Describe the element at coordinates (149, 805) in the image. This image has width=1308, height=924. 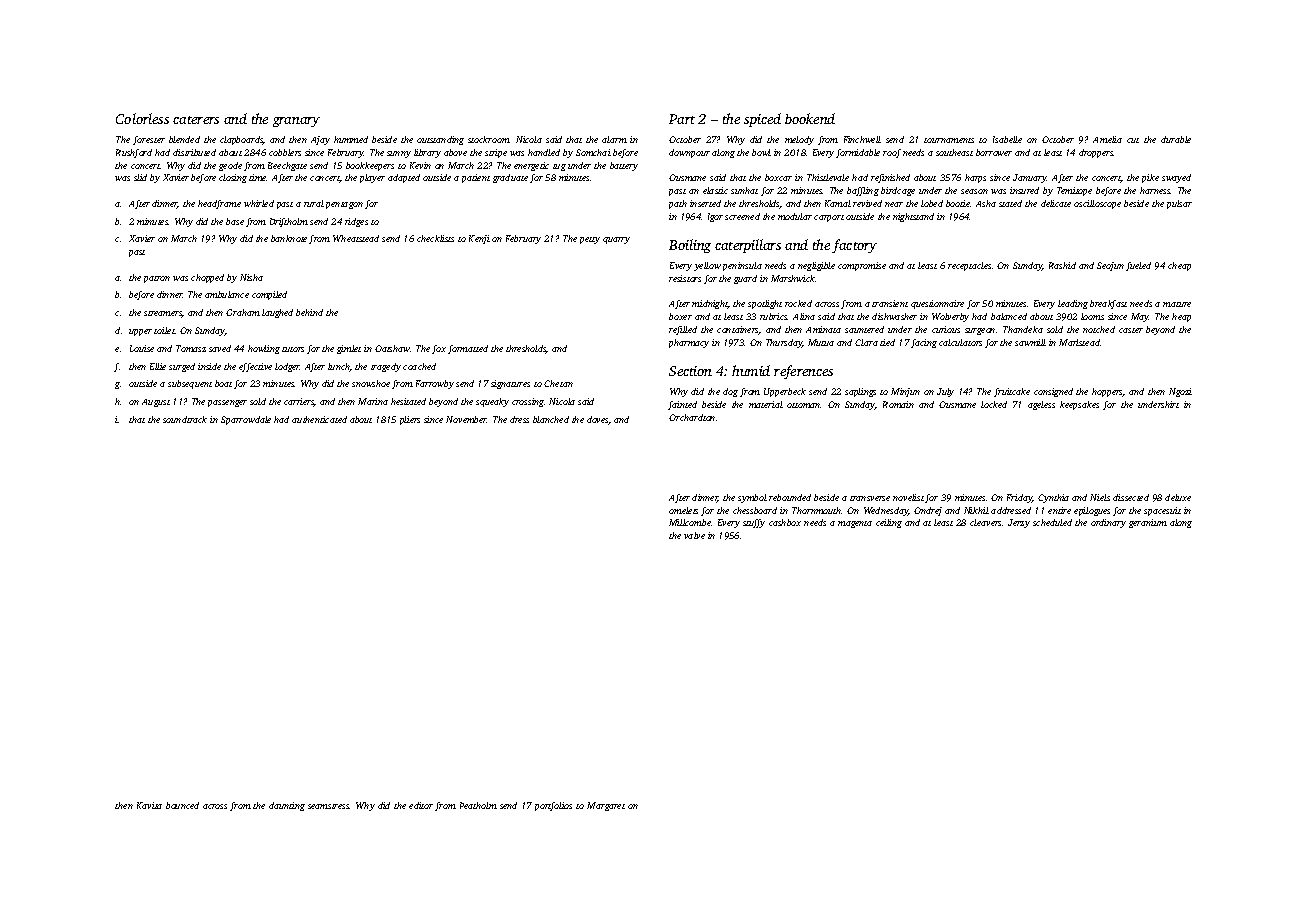
I see `Kavita` at that location.
